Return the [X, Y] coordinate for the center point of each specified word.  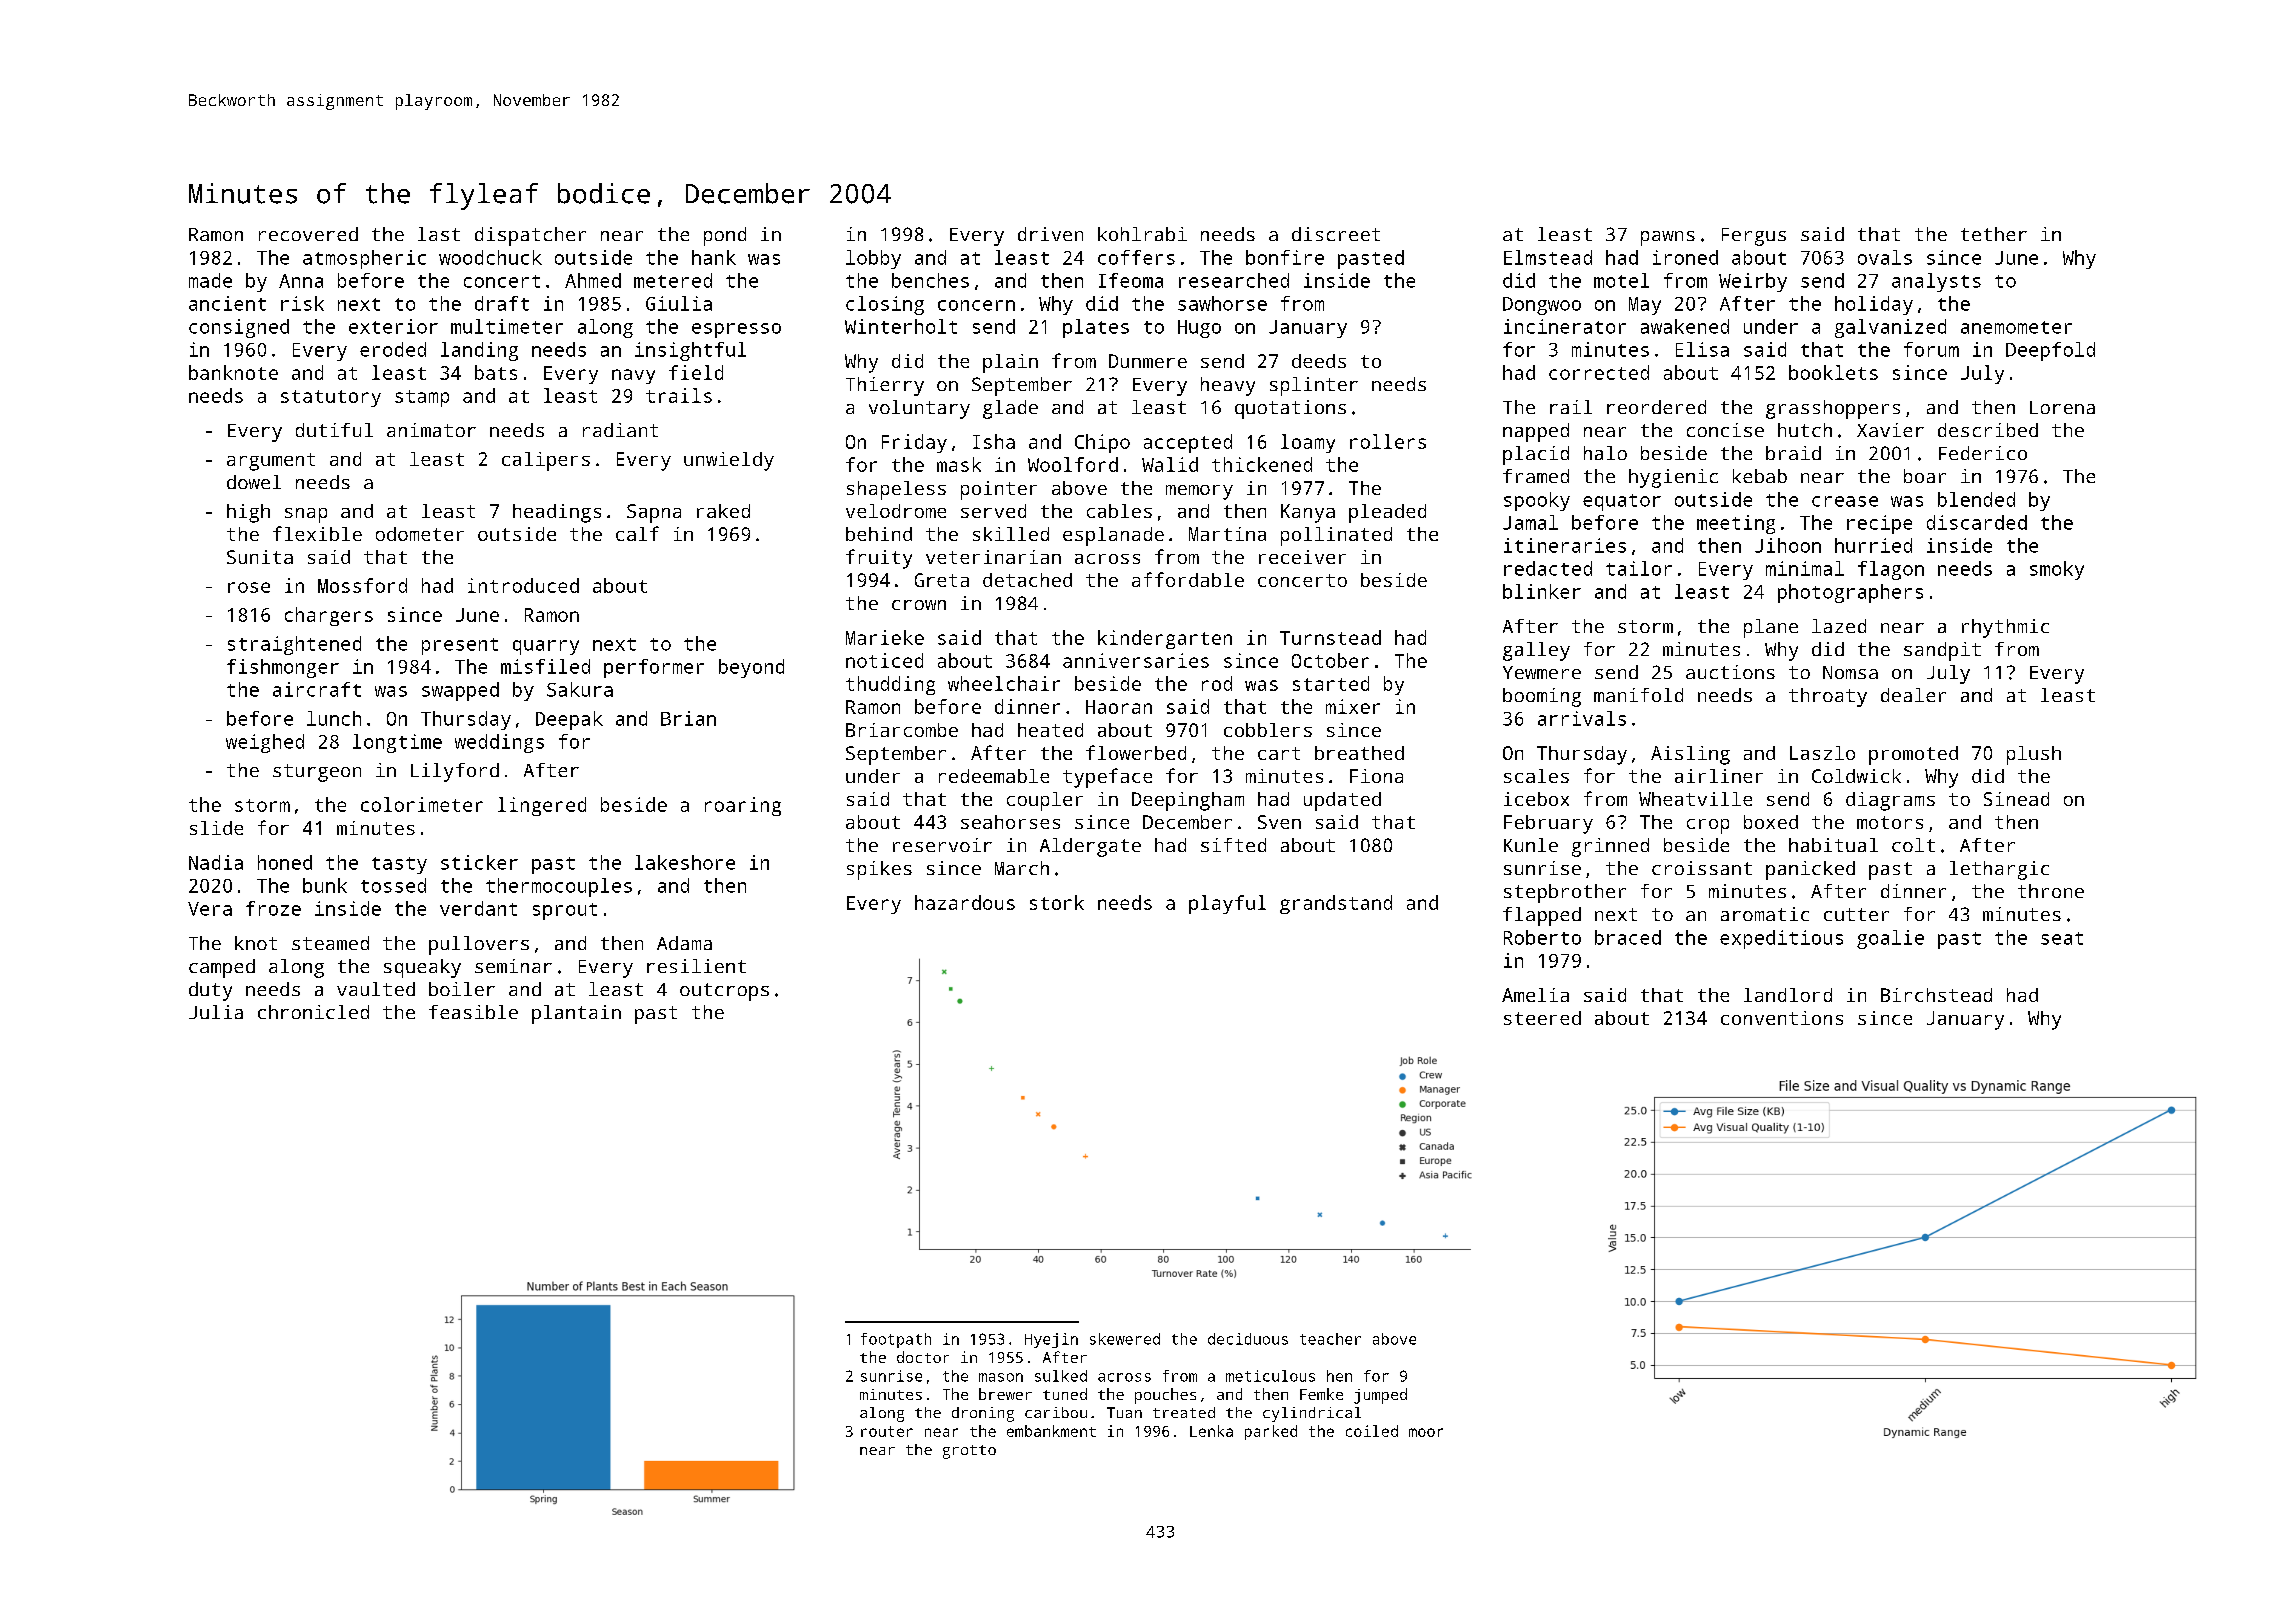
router [887, 1431]
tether [1994, 234]
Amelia [1535, 995]
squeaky [422, 968]
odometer [420, 534]
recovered [308, 234]
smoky [2057, 570]
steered [1542, 1018]
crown [919, 605]
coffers [1136, 257]
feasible [473, 1012]
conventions [1782, 1018]
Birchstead [1936, 995]
